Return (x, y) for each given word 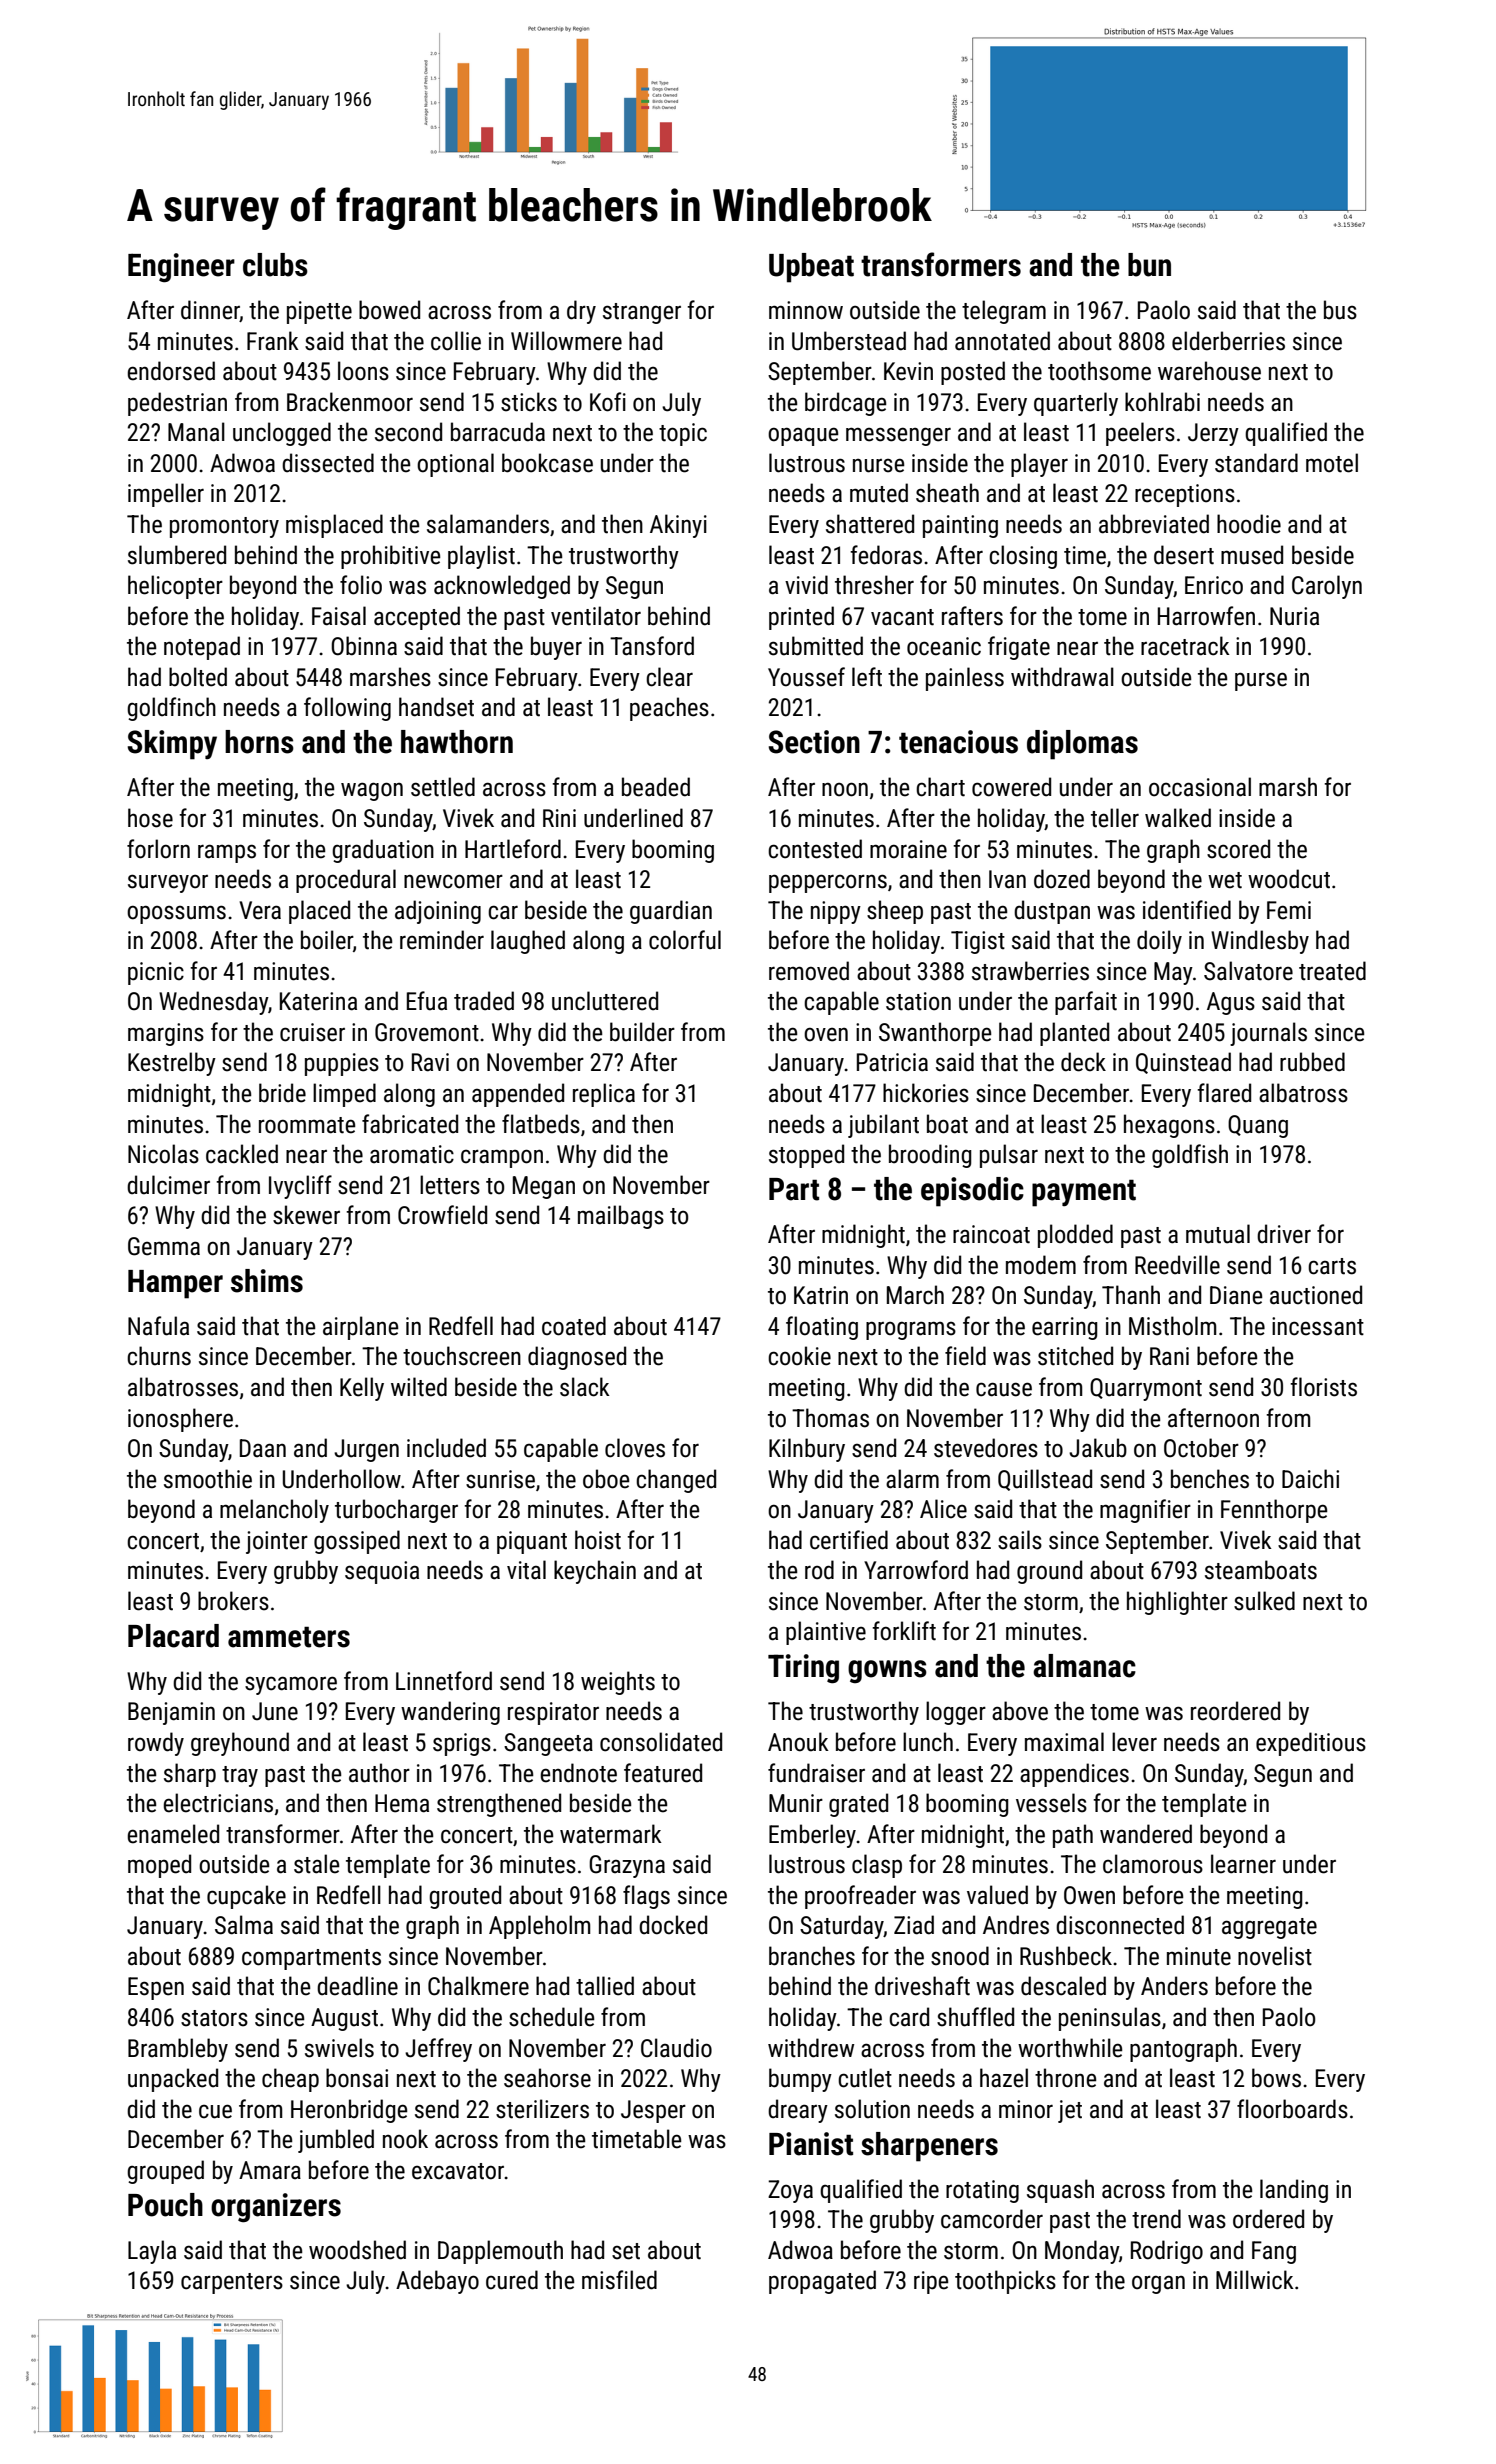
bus (1340, 310)
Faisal (339, 616)
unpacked (173, 2080)
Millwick (1255, 2280)
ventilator (596, 616)
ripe (931, 2282)
